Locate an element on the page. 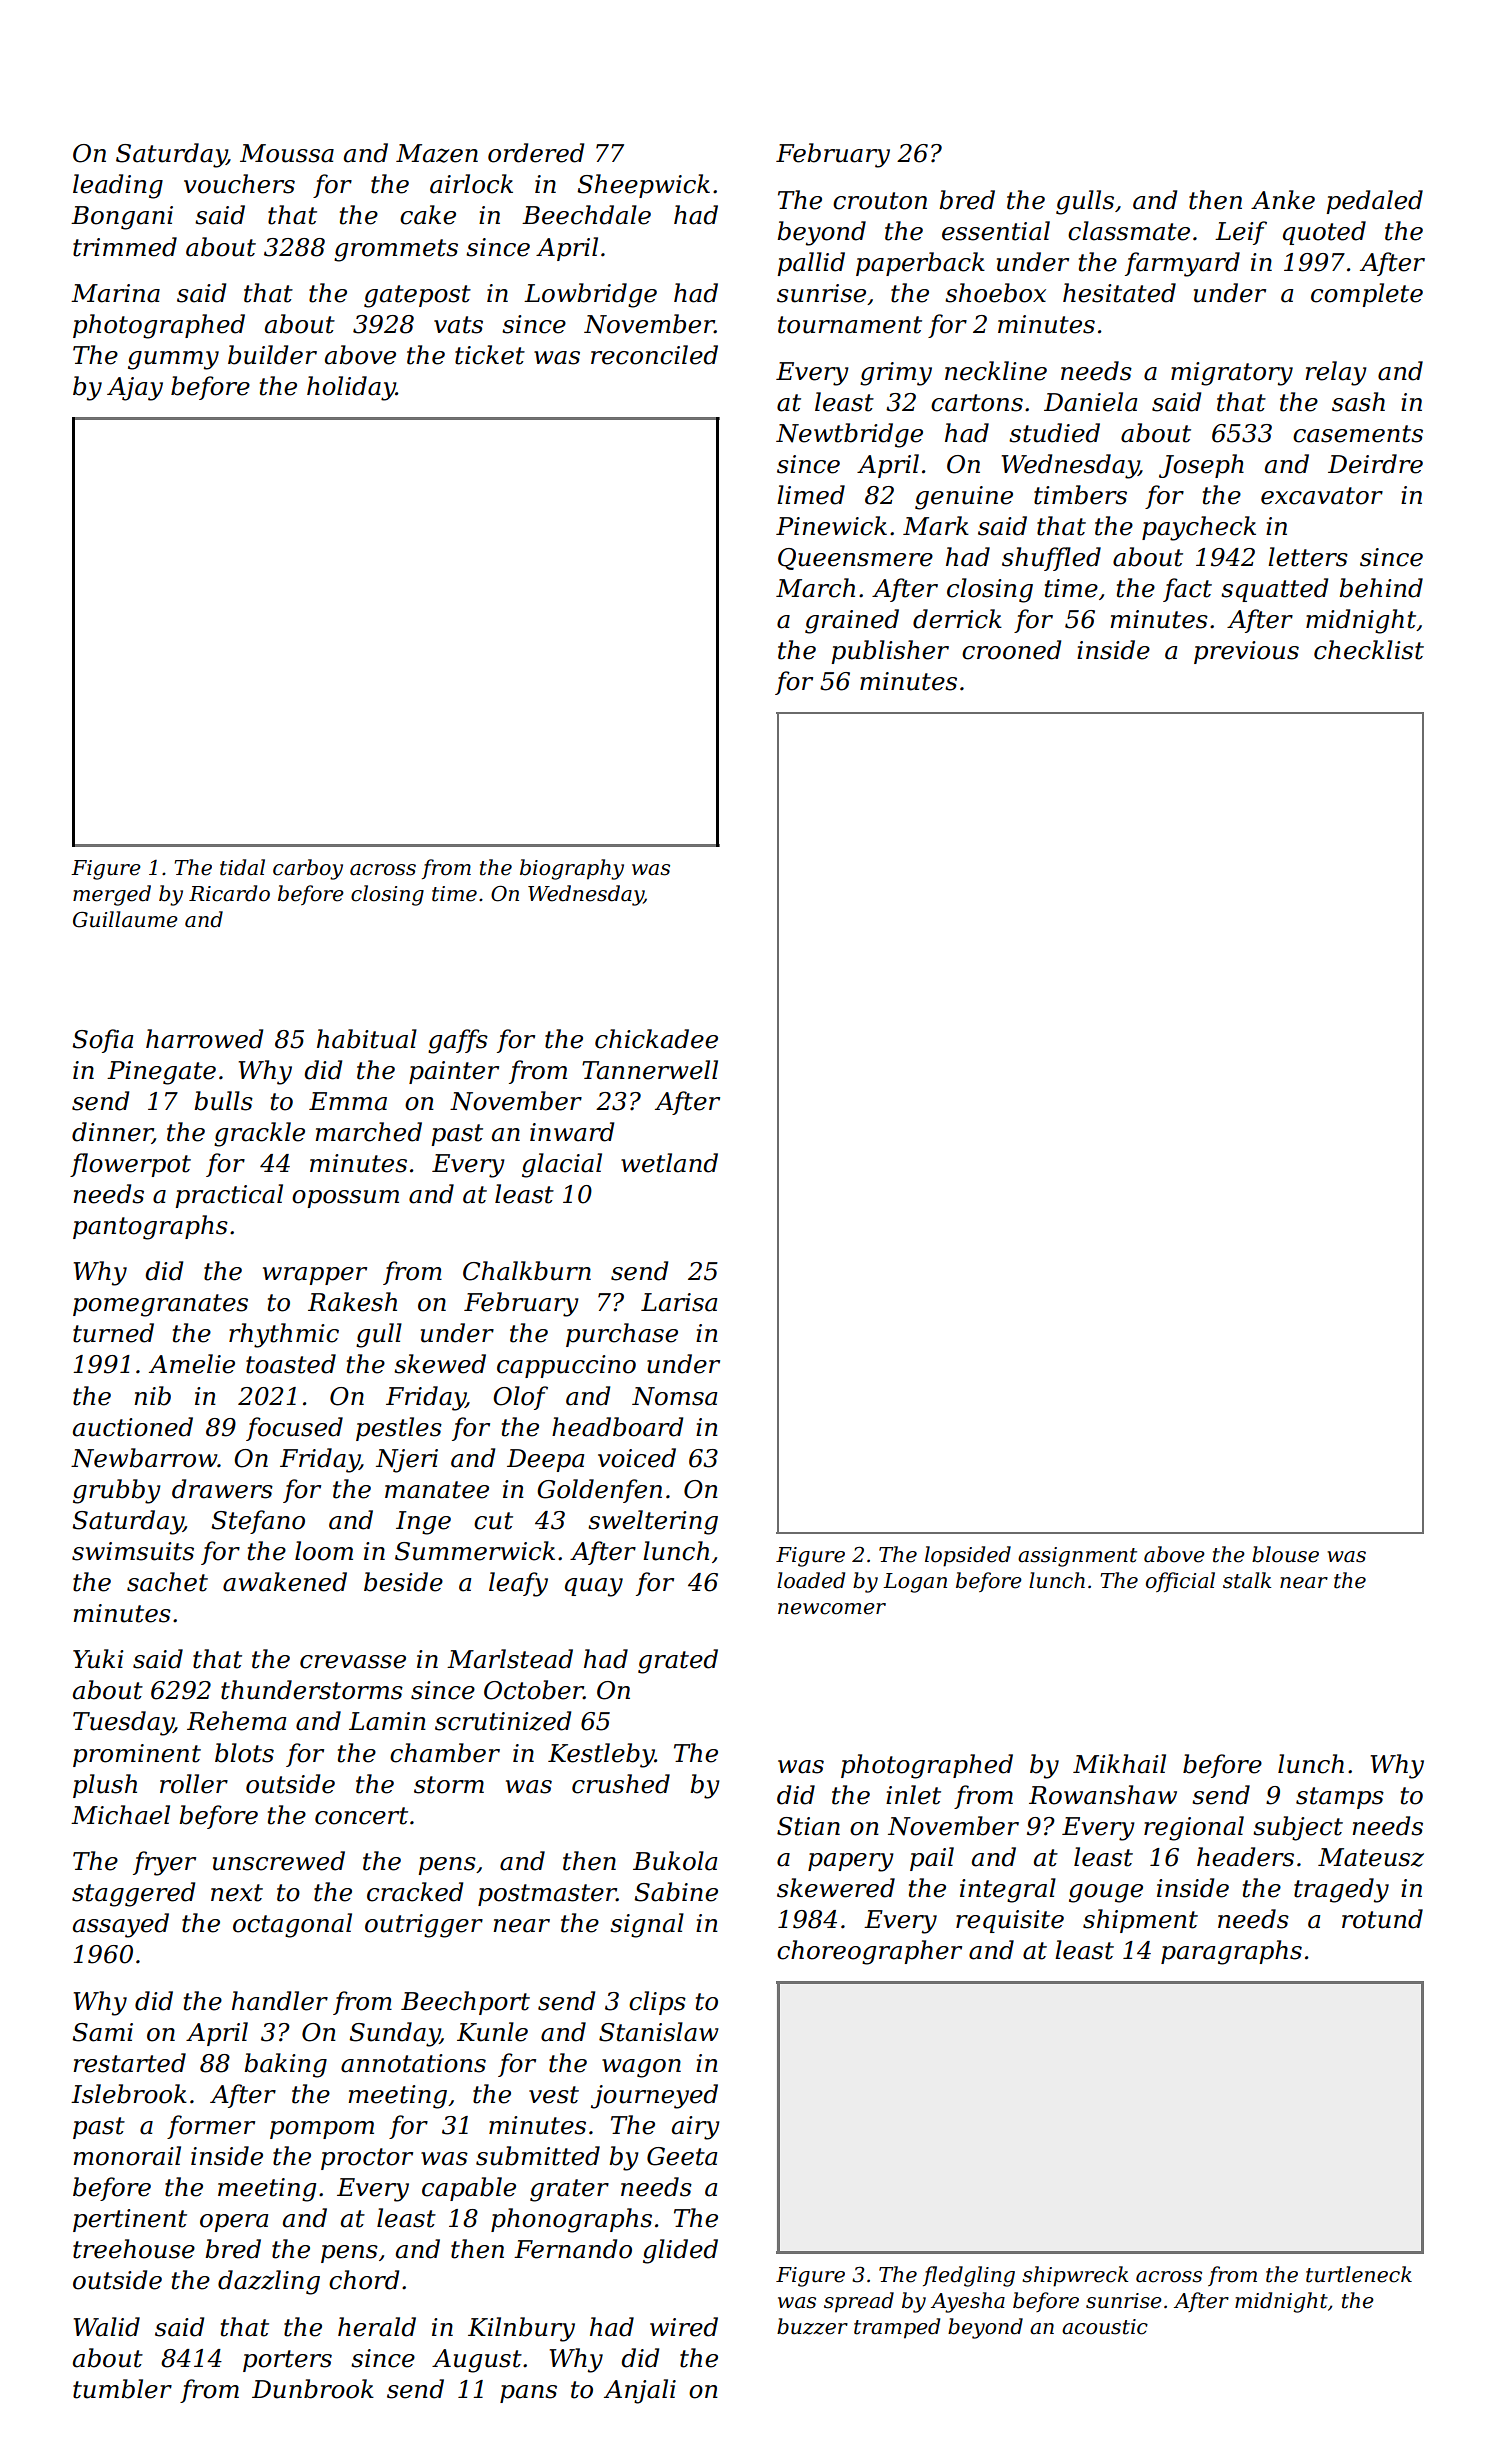 The width and height of the page is (1496, 2464). gummy is located at coordinates (173, 360).
